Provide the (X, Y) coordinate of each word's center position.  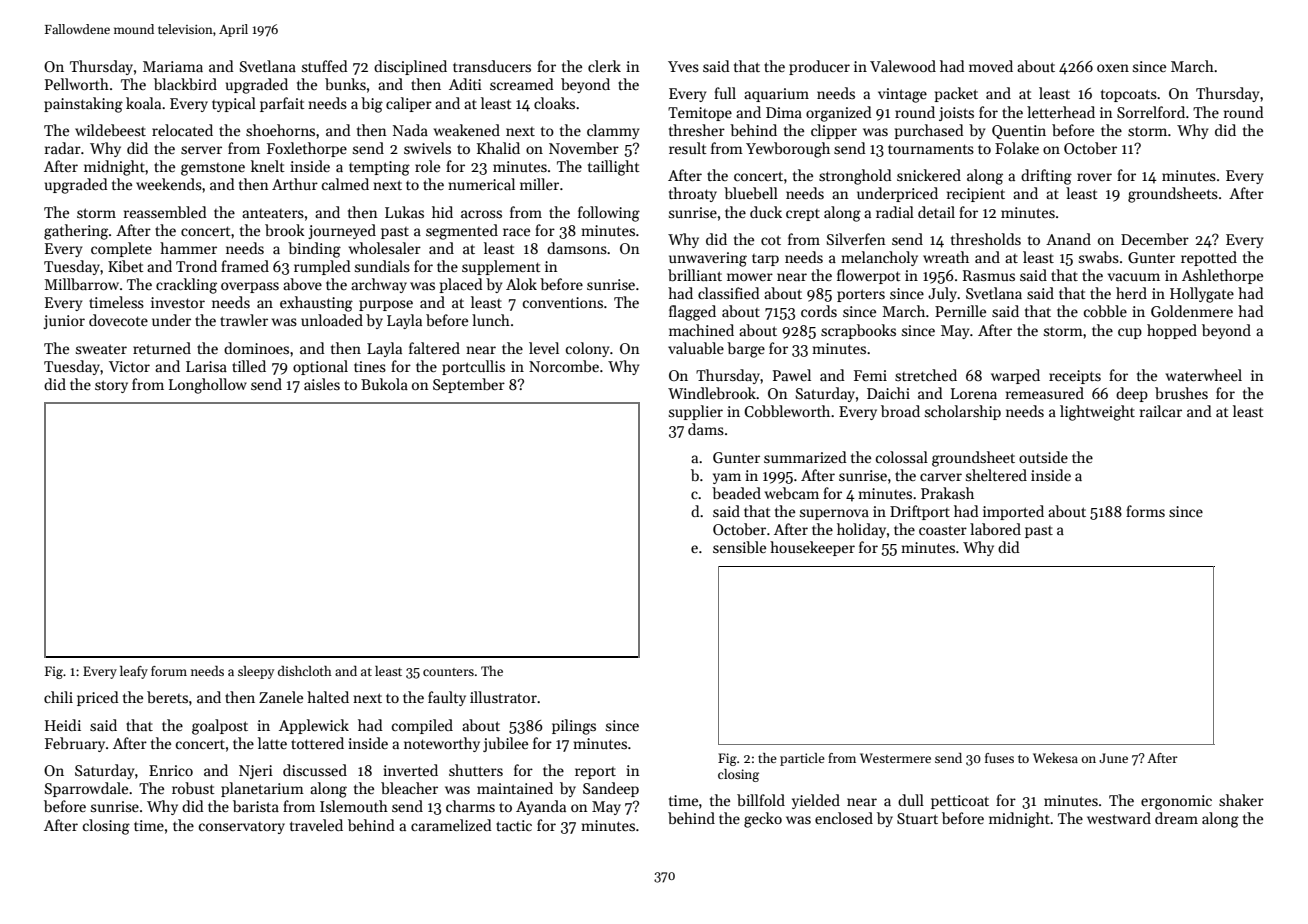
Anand (1068, 239)
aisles (322, 384)
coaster (943, 530)
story (111, 386)
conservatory (242, 828)
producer (819, 67)
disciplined (410, 67)
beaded (736, 493)
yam (727, 478)
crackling (186, 286)
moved (991, 66)
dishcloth (305, 671)
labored (995, 529)
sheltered (996, 475)
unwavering (708, 259)
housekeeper (812, 548)
